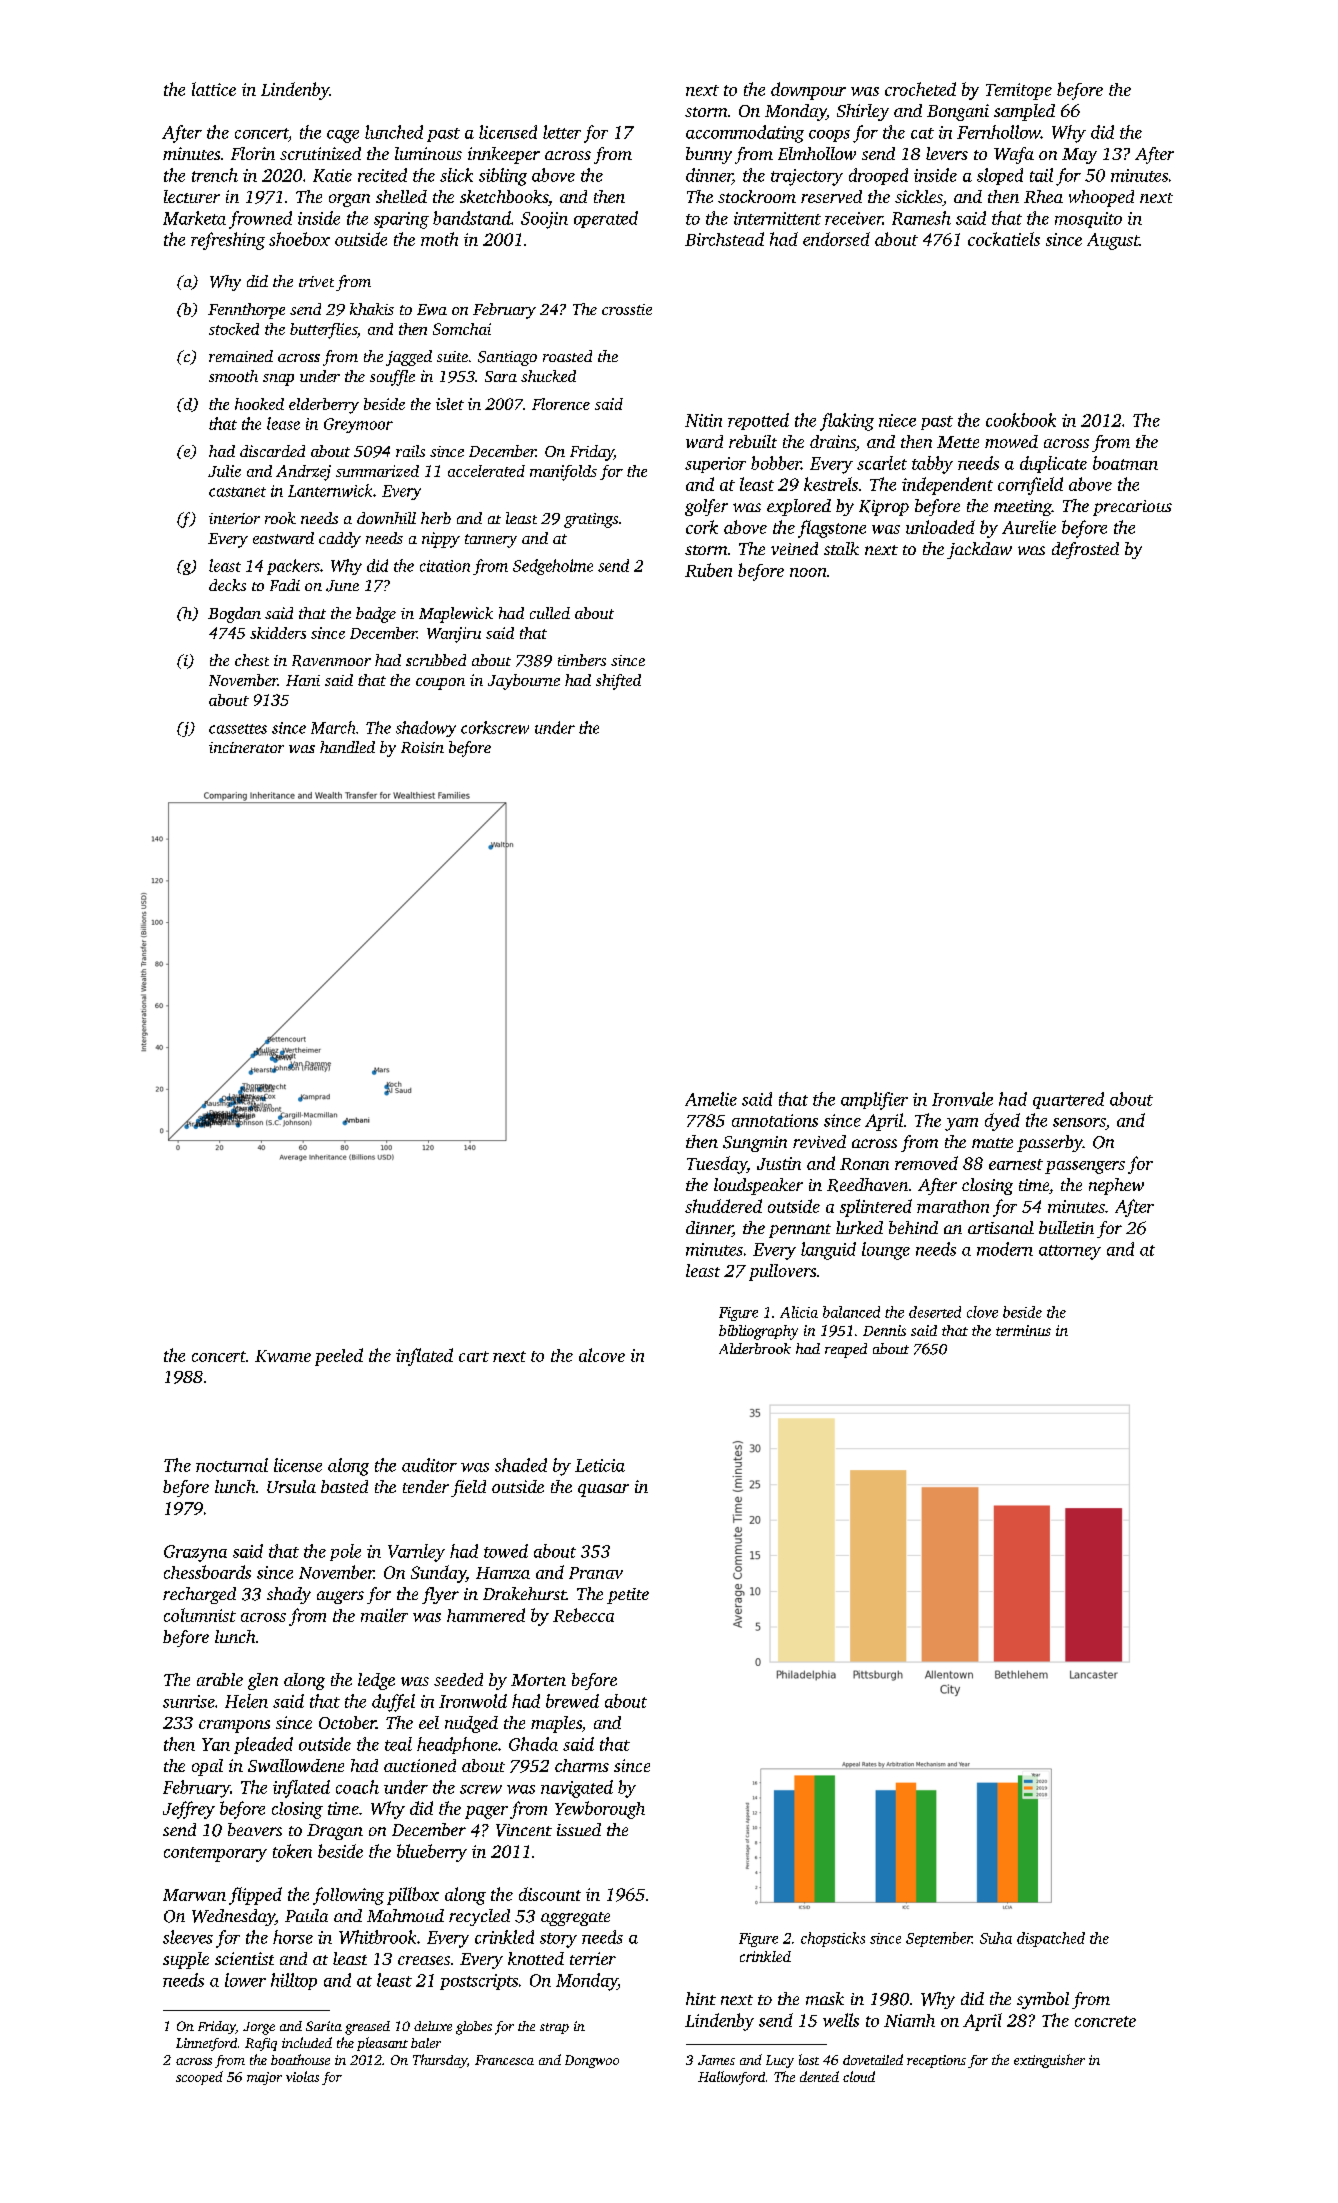 The width and height of the screenshot is (1338, 2203). Describe the element at coordinates (1049, 2061) in the screenshot. I see `extinguisher` at that location.
